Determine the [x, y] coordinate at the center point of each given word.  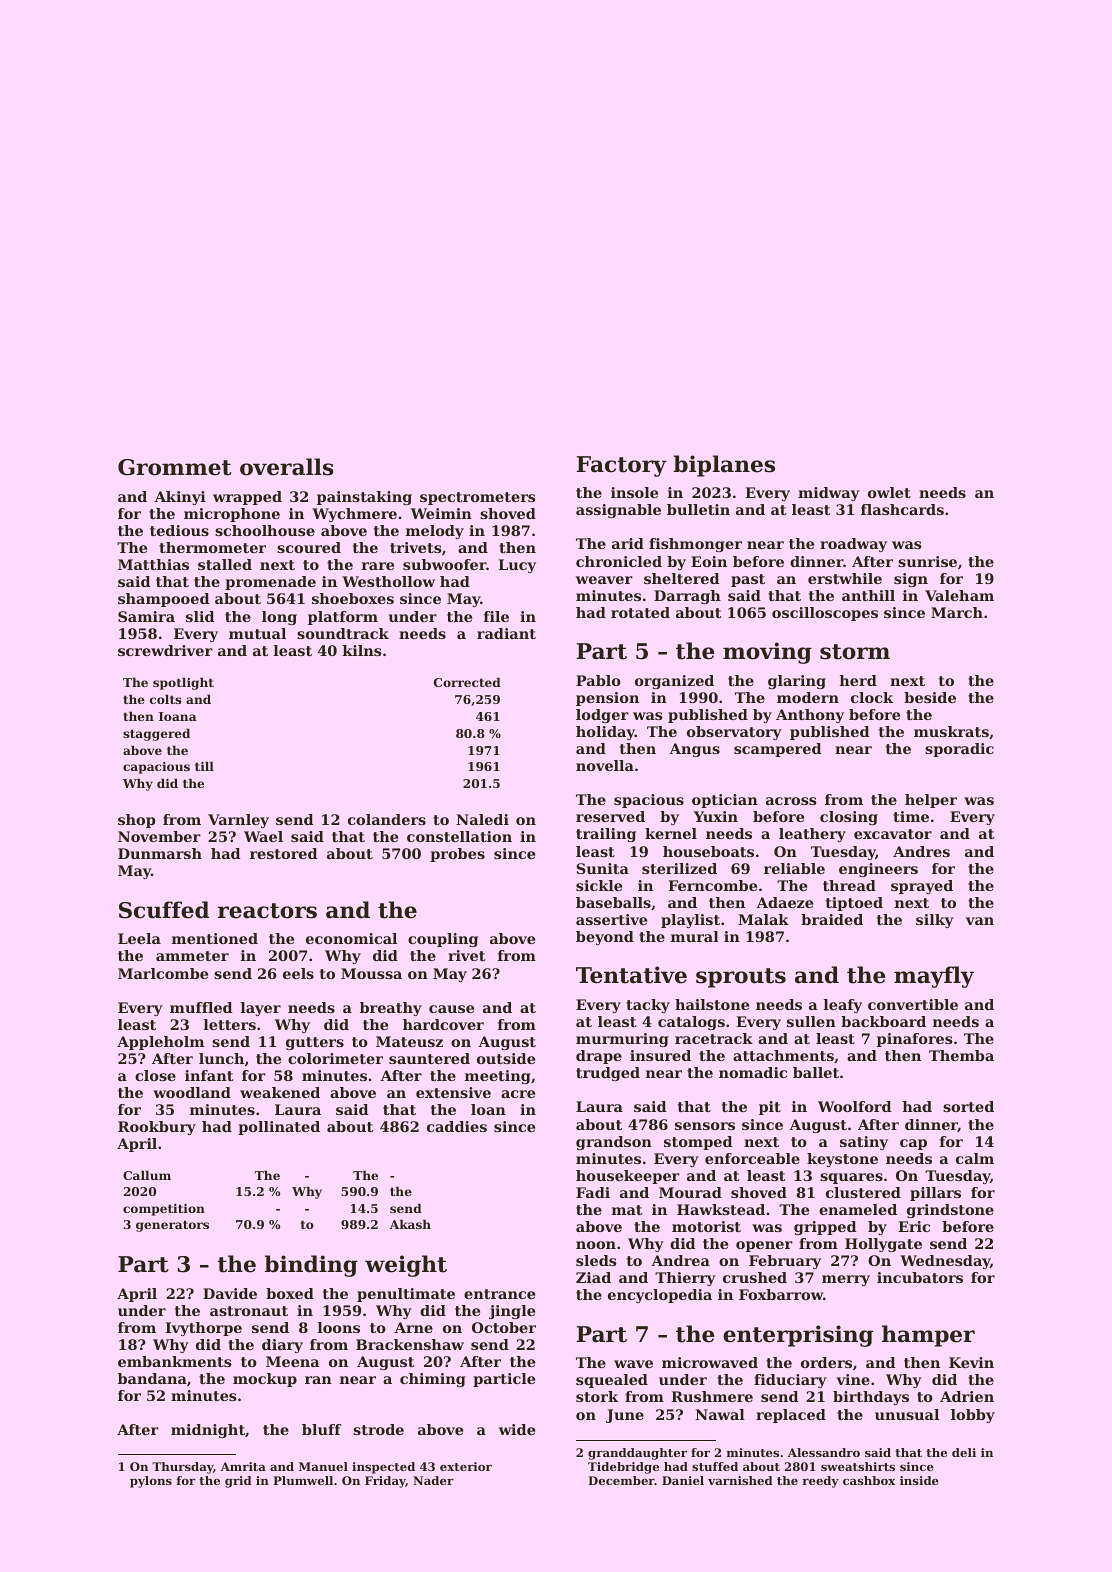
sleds [596, 1260]
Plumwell [303, 1480]
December [621, 1480]
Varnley [238, 821]
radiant [506, 633]
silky [935, 921]
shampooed [164, 600]
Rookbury [157, 1128]
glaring [797, 682]
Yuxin [716, 816]
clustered [863, 1192]
